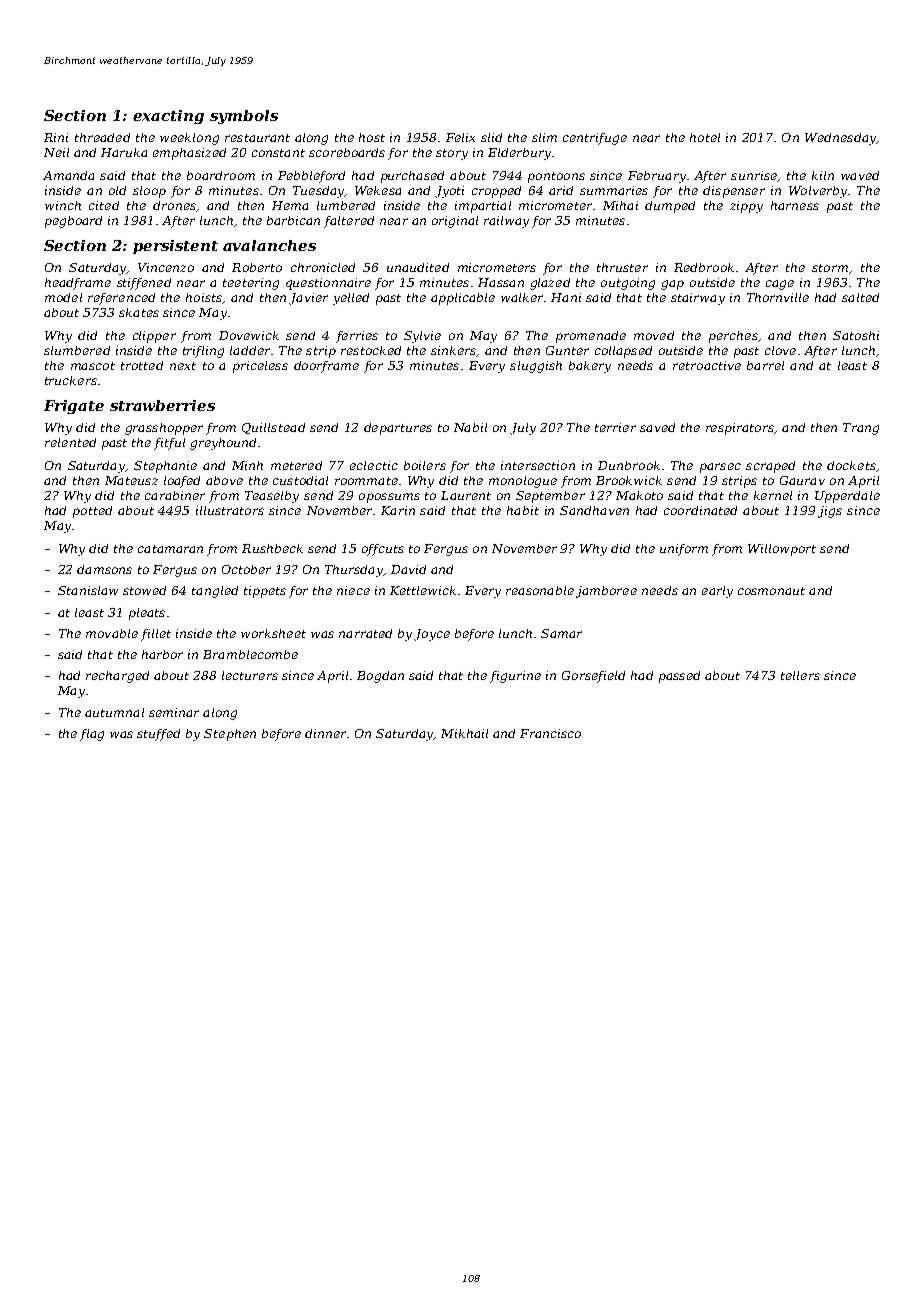  I want to click on Redbrook, so click(704, 267).
